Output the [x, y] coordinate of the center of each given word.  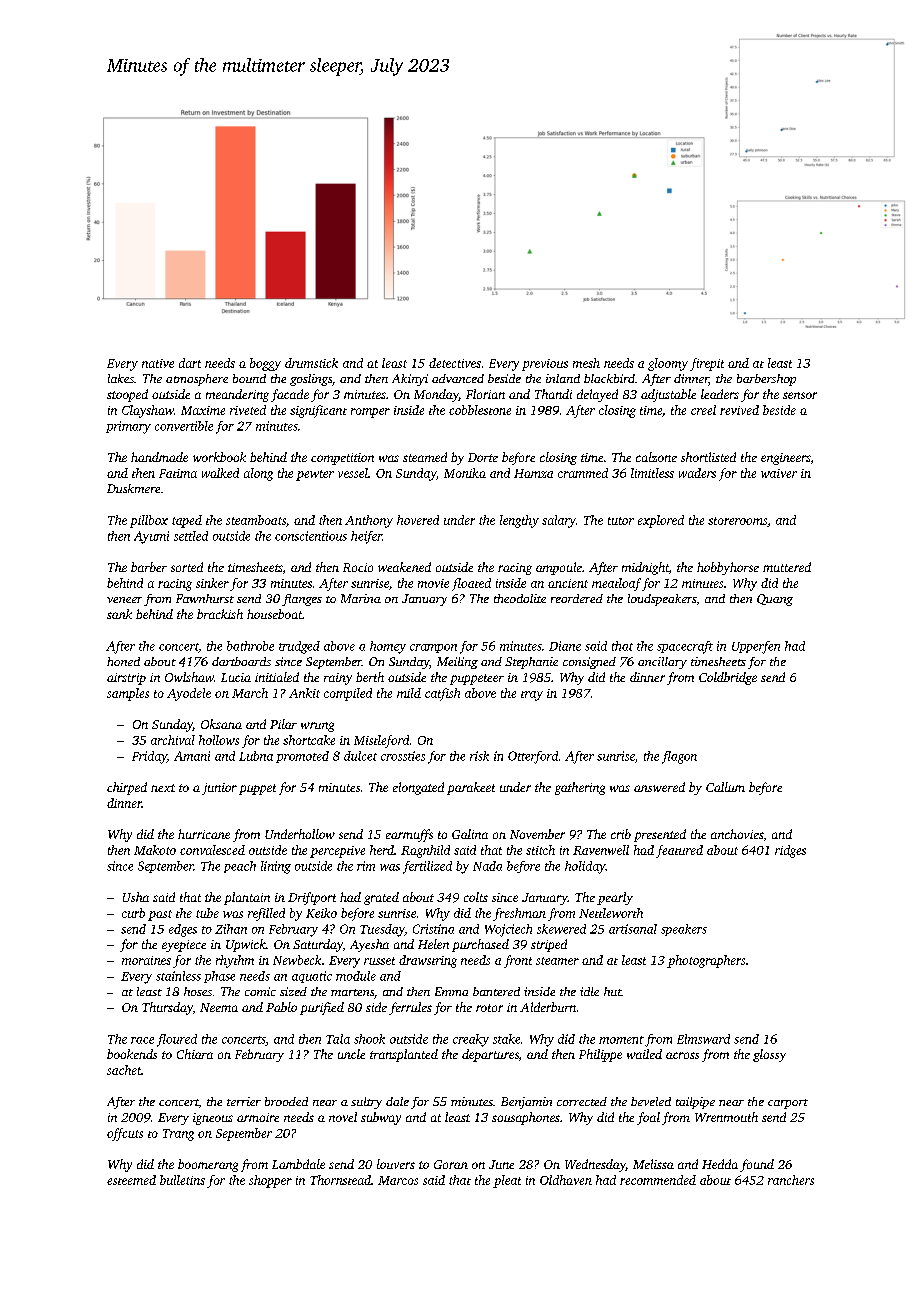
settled [191, 536]
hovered [418, 520]
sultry [366, 1103]
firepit [707, 364]
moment [621, 1040]
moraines [146, 960]
